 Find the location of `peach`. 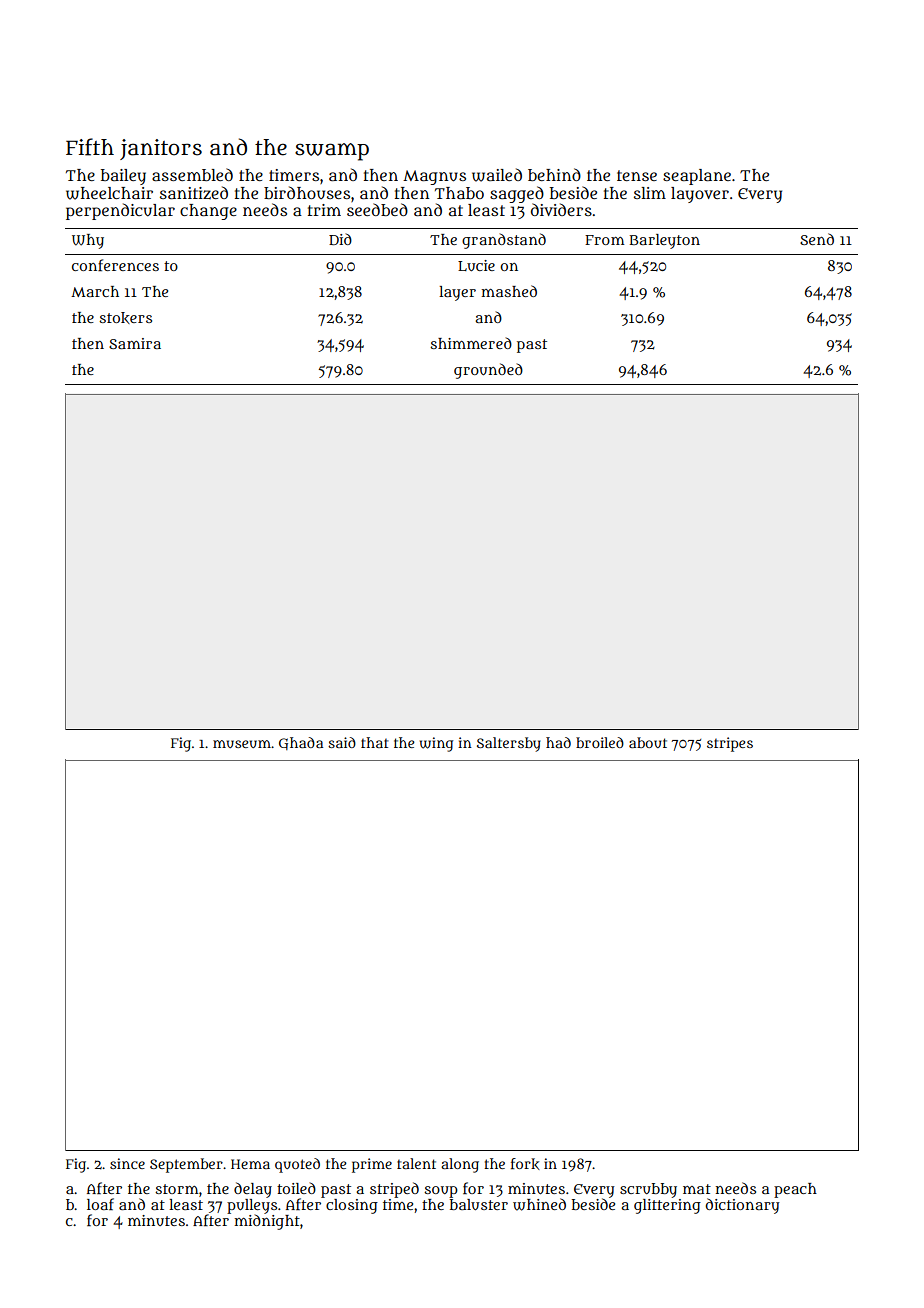

peach is located at coordinates (795, 1190).
